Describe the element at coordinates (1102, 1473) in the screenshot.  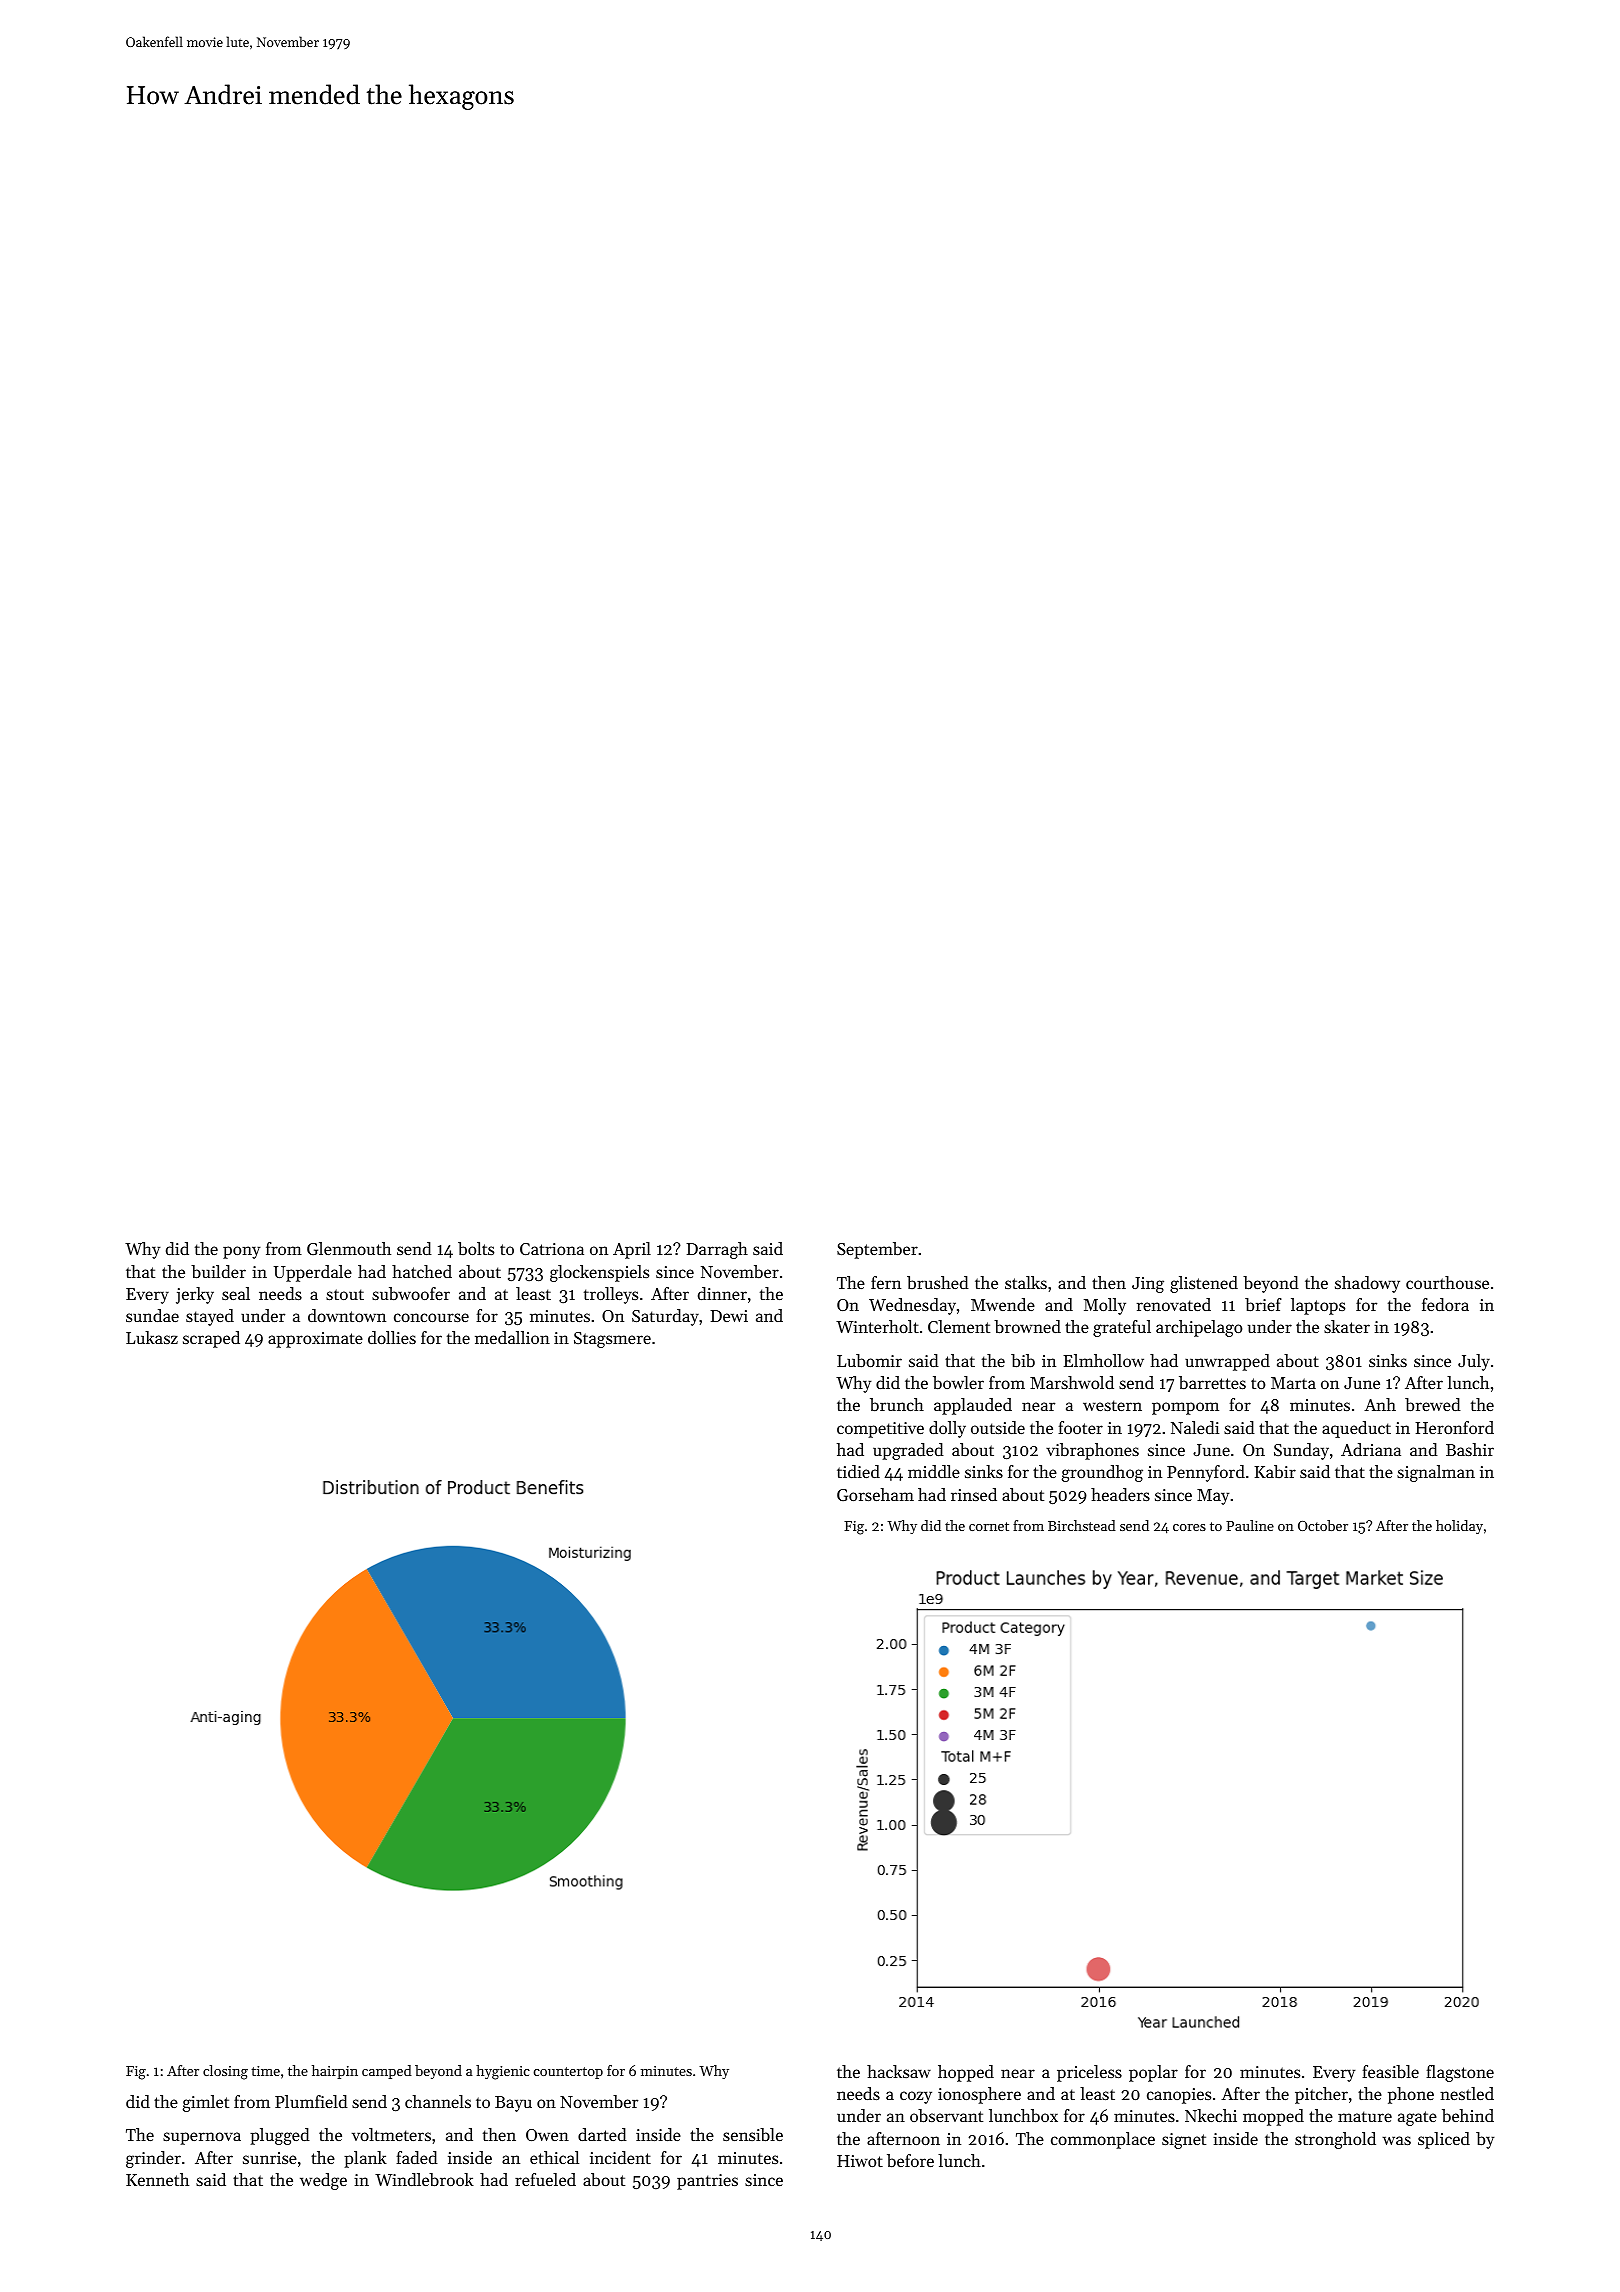
I see `groundhog` at that location.
